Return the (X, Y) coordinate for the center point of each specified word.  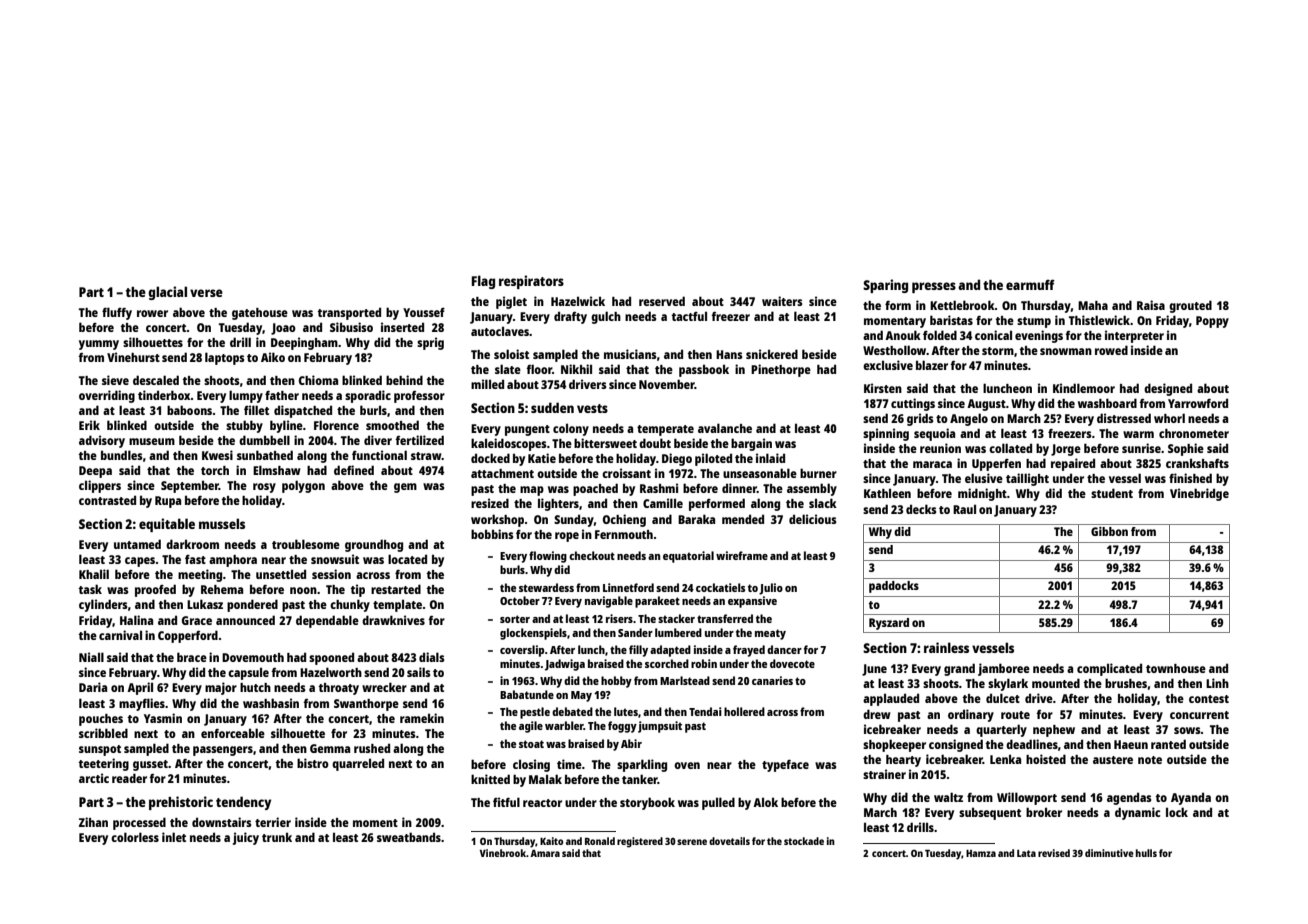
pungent (527, 430)
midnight (982, 494)
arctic (94, 778)
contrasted (107, 500)
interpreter (1134, 336)
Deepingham (304, 343)
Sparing (885, 286)
